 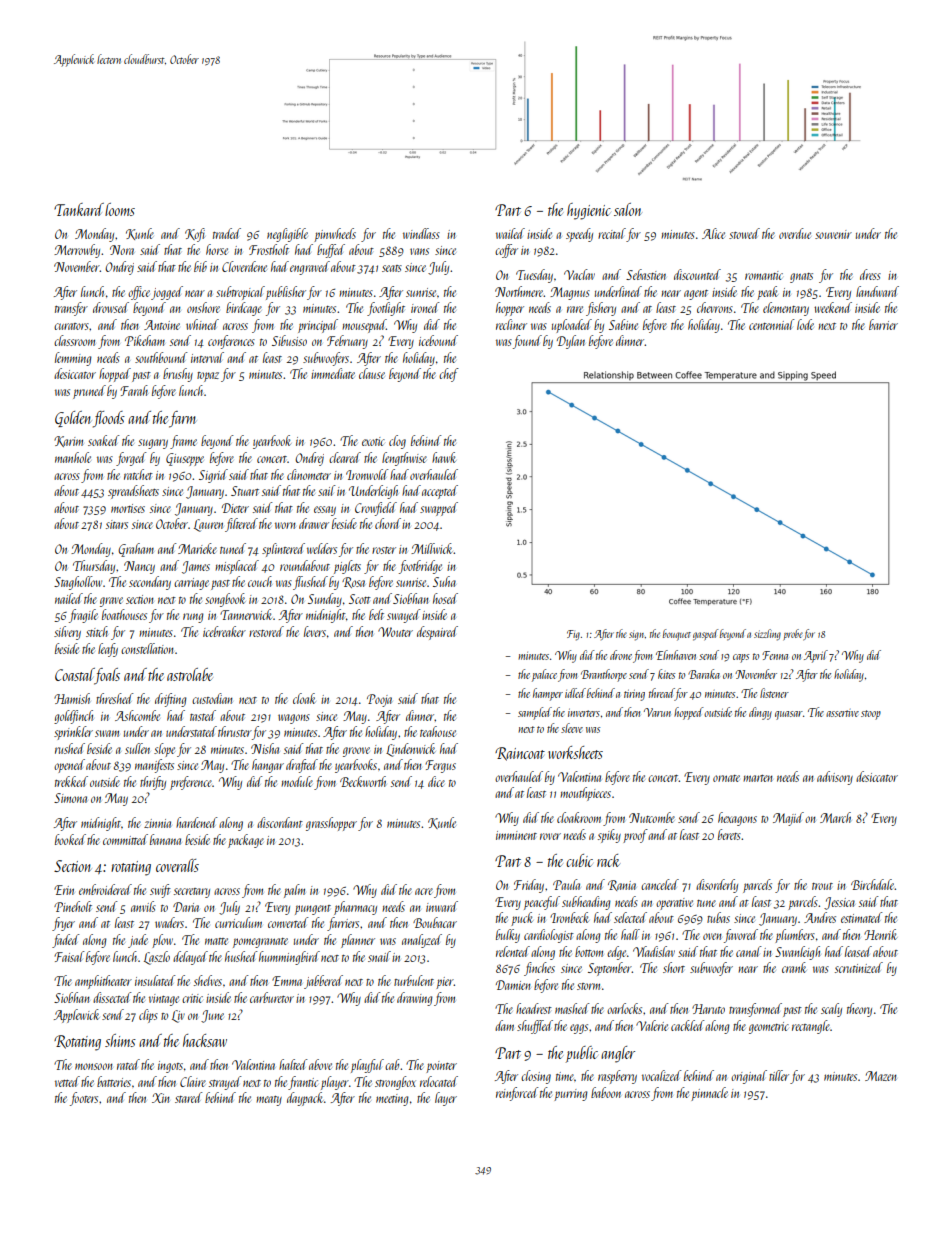 I want to click on jogged, so click(x=167, y=293).
